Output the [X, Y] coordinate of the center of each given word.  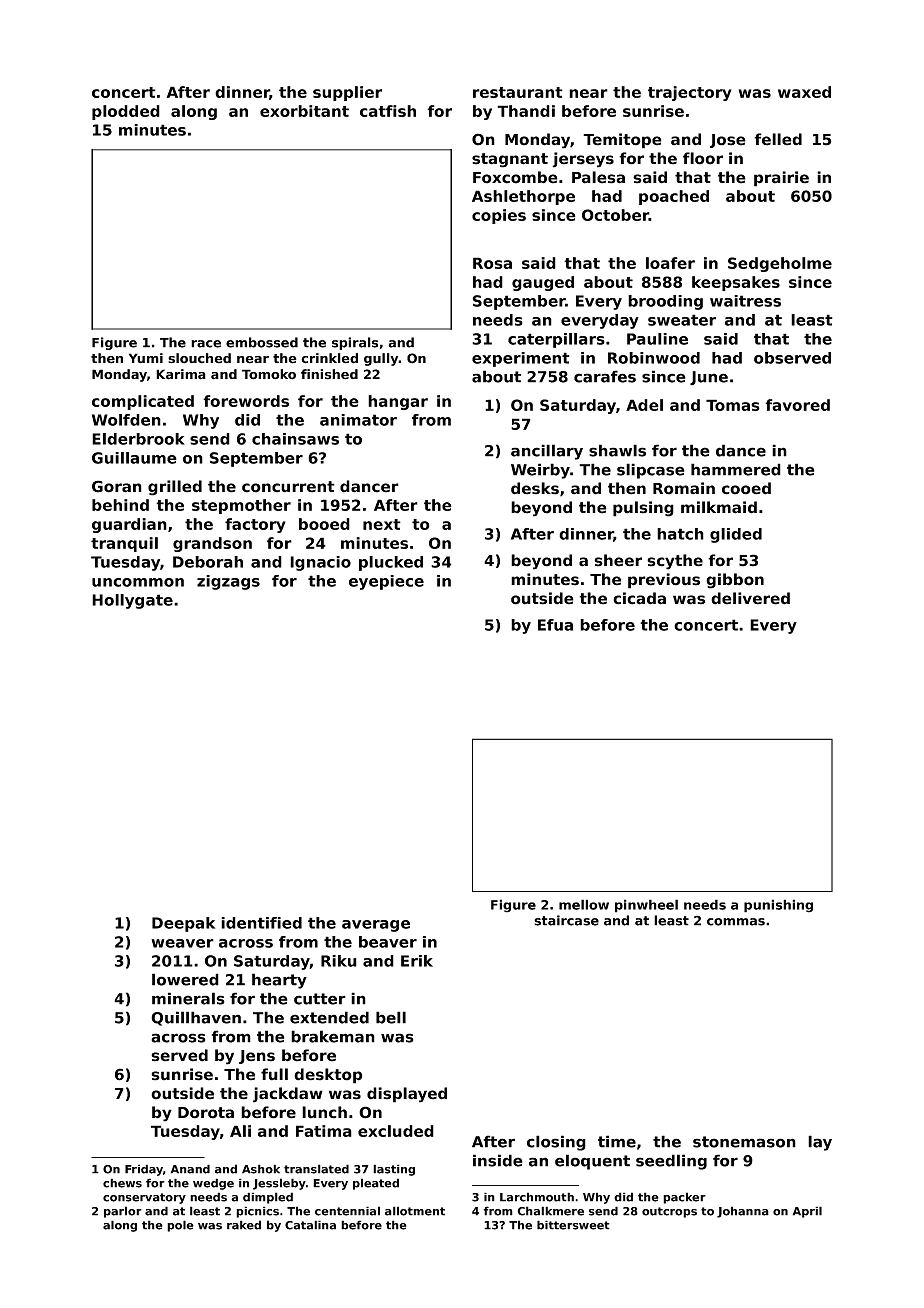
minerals [188, 998]
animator [358, 420]
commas [736, 922]
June [709, 378]
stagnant [510, 160]
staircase [566, 920]
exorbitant [304, 111]
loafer [670, 263]
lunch [324, 1112]
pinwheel [646, 906]
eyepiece [386, 582]
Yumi [146, 358]
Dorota [206, 1113]
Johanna [743, 1212]
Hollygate [132, 601]
